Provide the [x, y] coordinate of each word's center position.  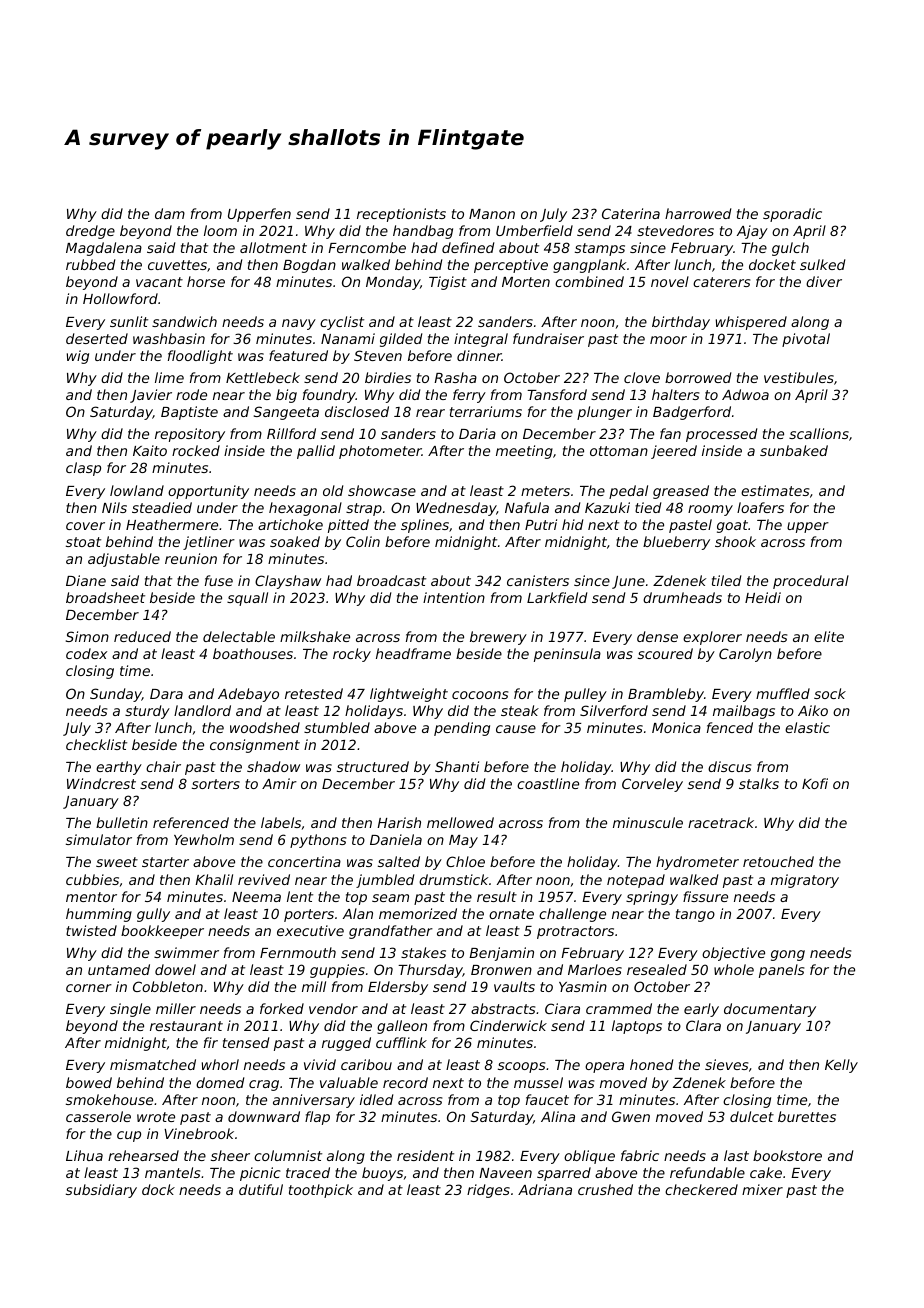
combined [589, 281]
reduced [142, 636]
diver [824, 281]
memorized [418, 913]
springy [652, 898]
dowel [175, 969]
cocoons [480, 695]
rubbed [90, 264]
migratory [805, 881]
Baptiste [189, 413]
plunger [604, 413]
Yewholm [204, 839]
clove [642, 377]
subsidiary [101, 1191]
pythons [318, 841]
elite [829, 636]
